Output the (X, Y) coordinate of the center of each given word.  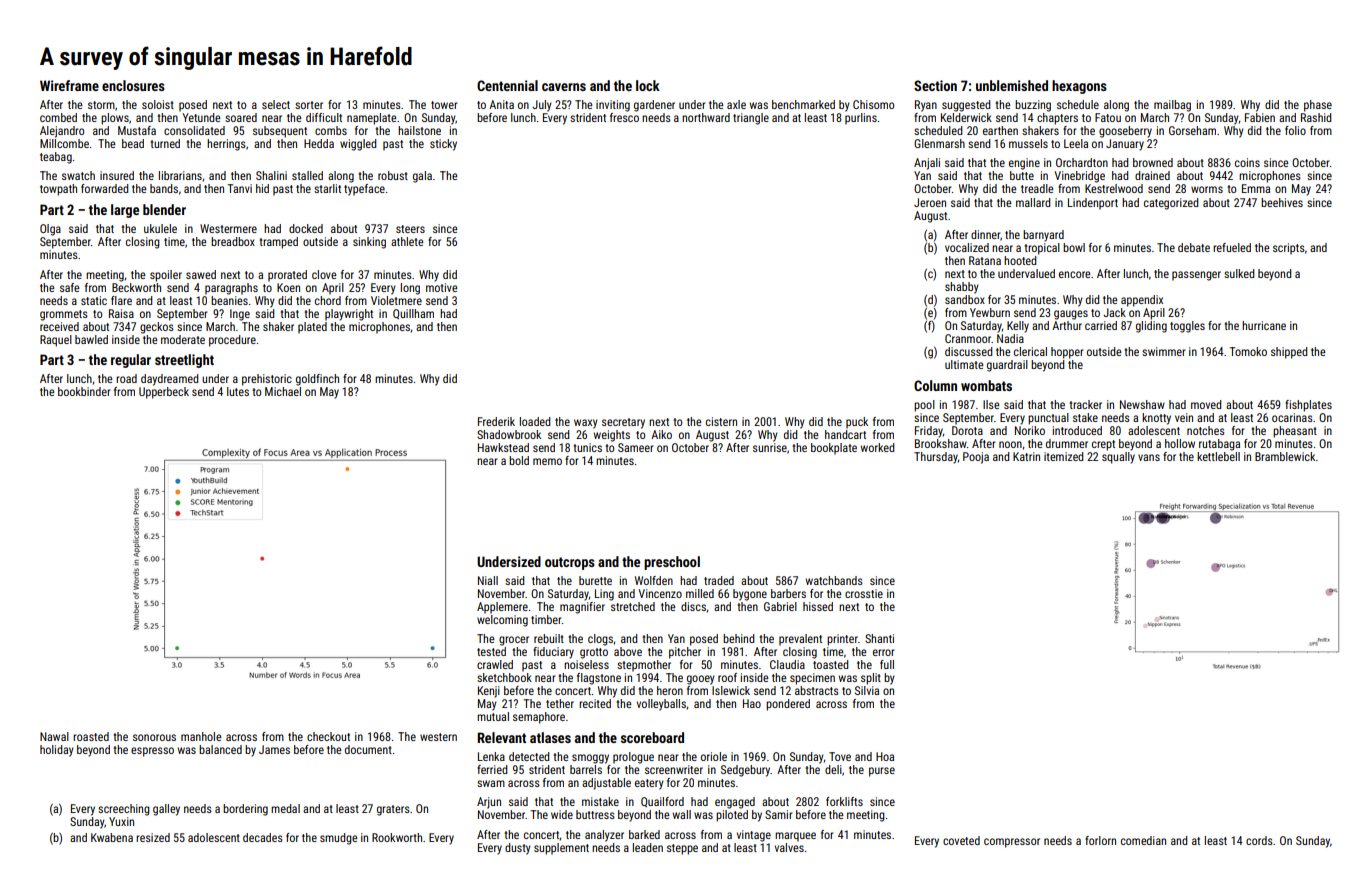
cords (1259, 840)
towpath (58, 190)
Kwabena (112, 837)
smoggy (590, 759)
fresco (624, 117)
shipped (1289, 353)
